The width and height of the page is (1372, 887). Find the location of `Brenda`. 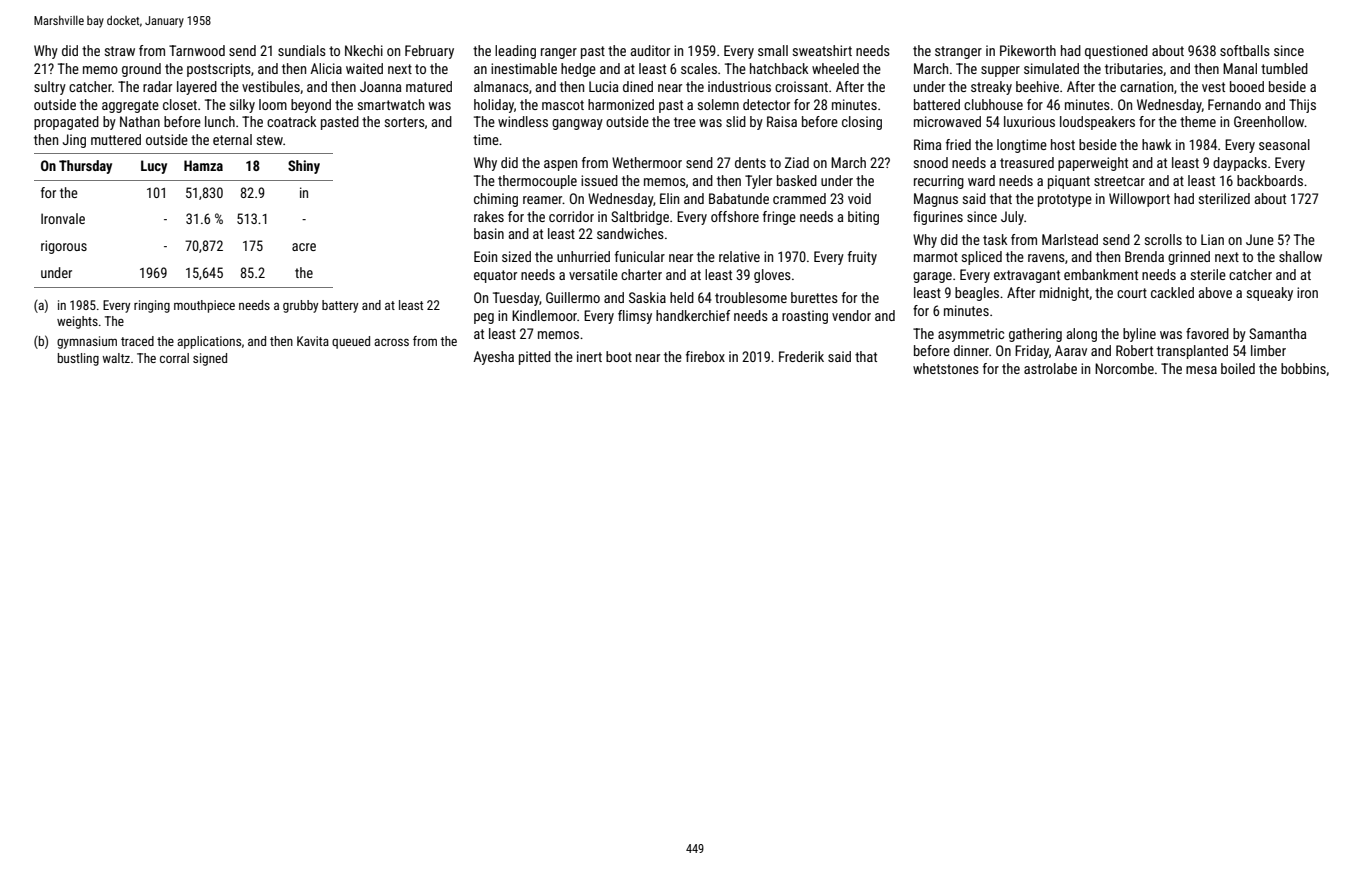

Brenda is located at coordinates (1144, 256).
